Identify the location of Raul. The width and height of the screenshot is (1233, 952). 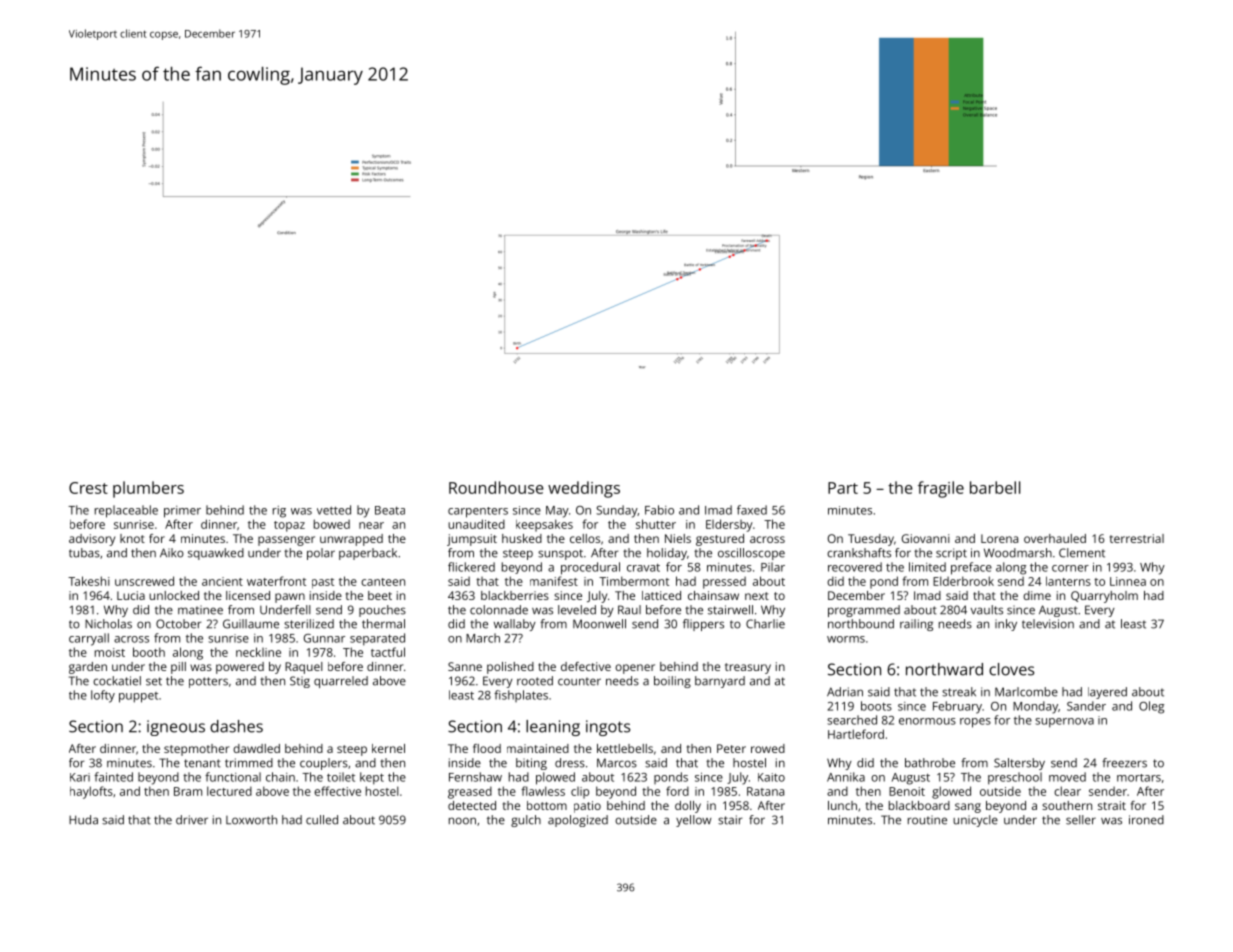
(629, 610).
